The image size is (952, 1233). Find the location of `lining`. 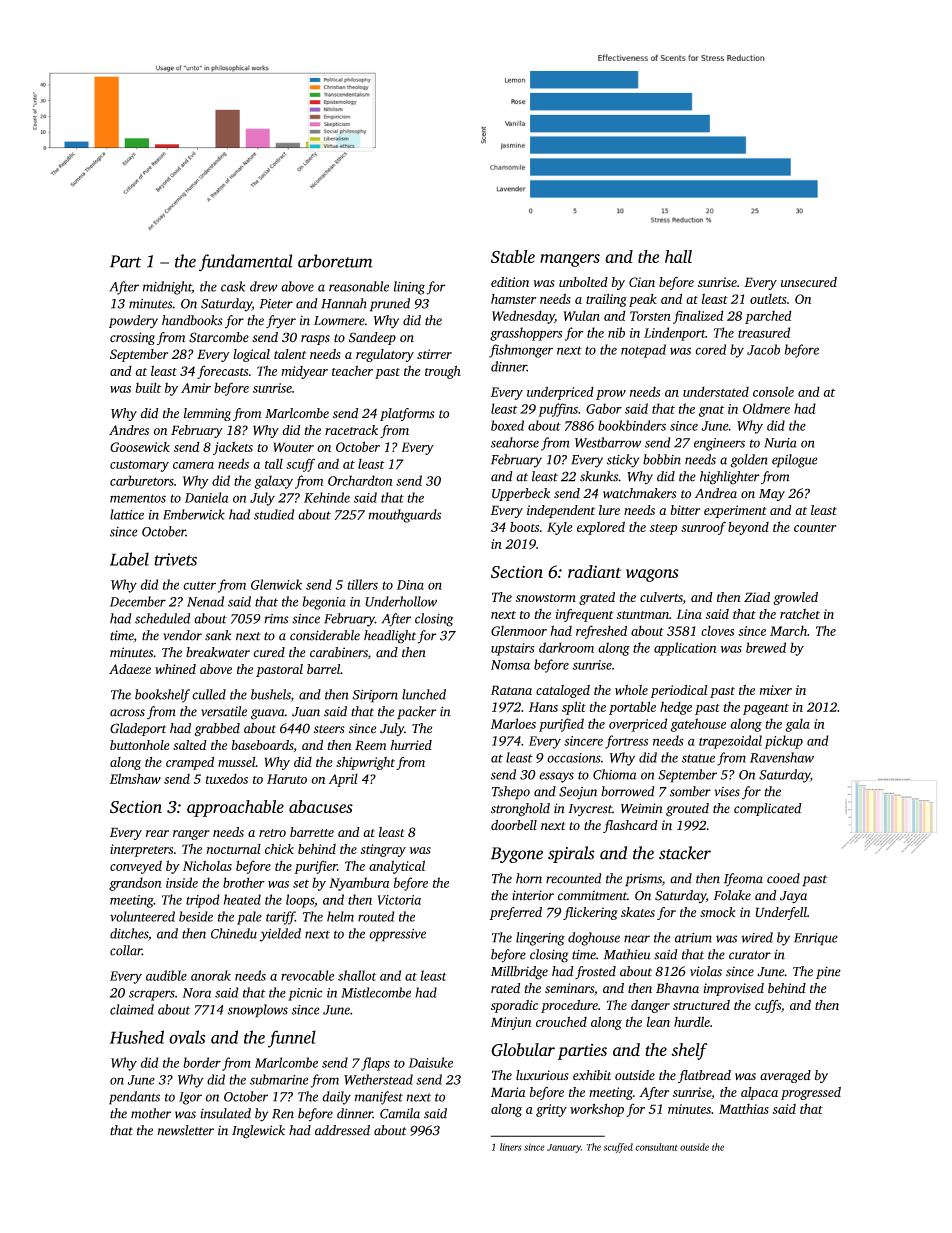

lining is located at coordinates (409, 288).
